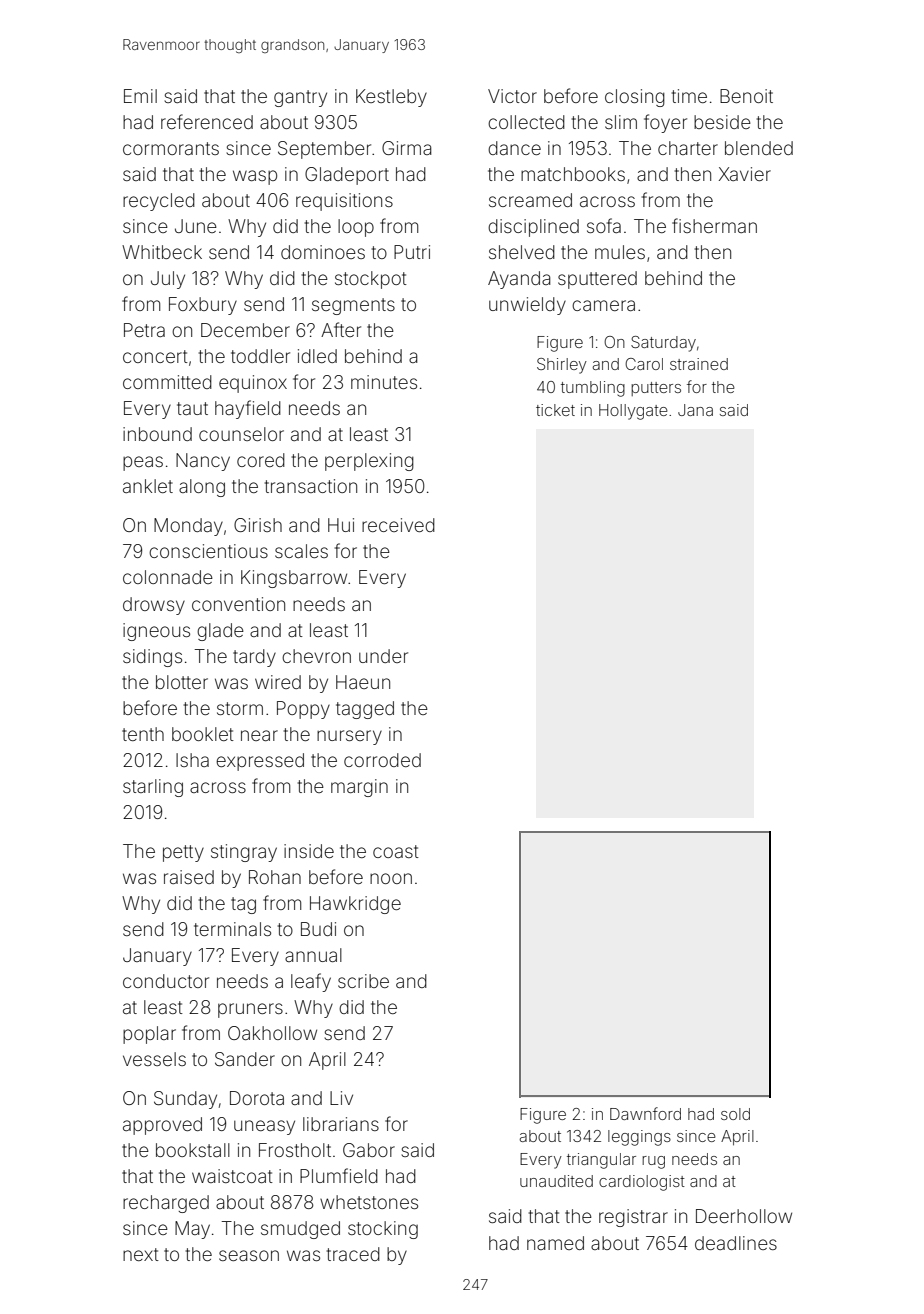  I want to click on Girish, so click(258, 525).
